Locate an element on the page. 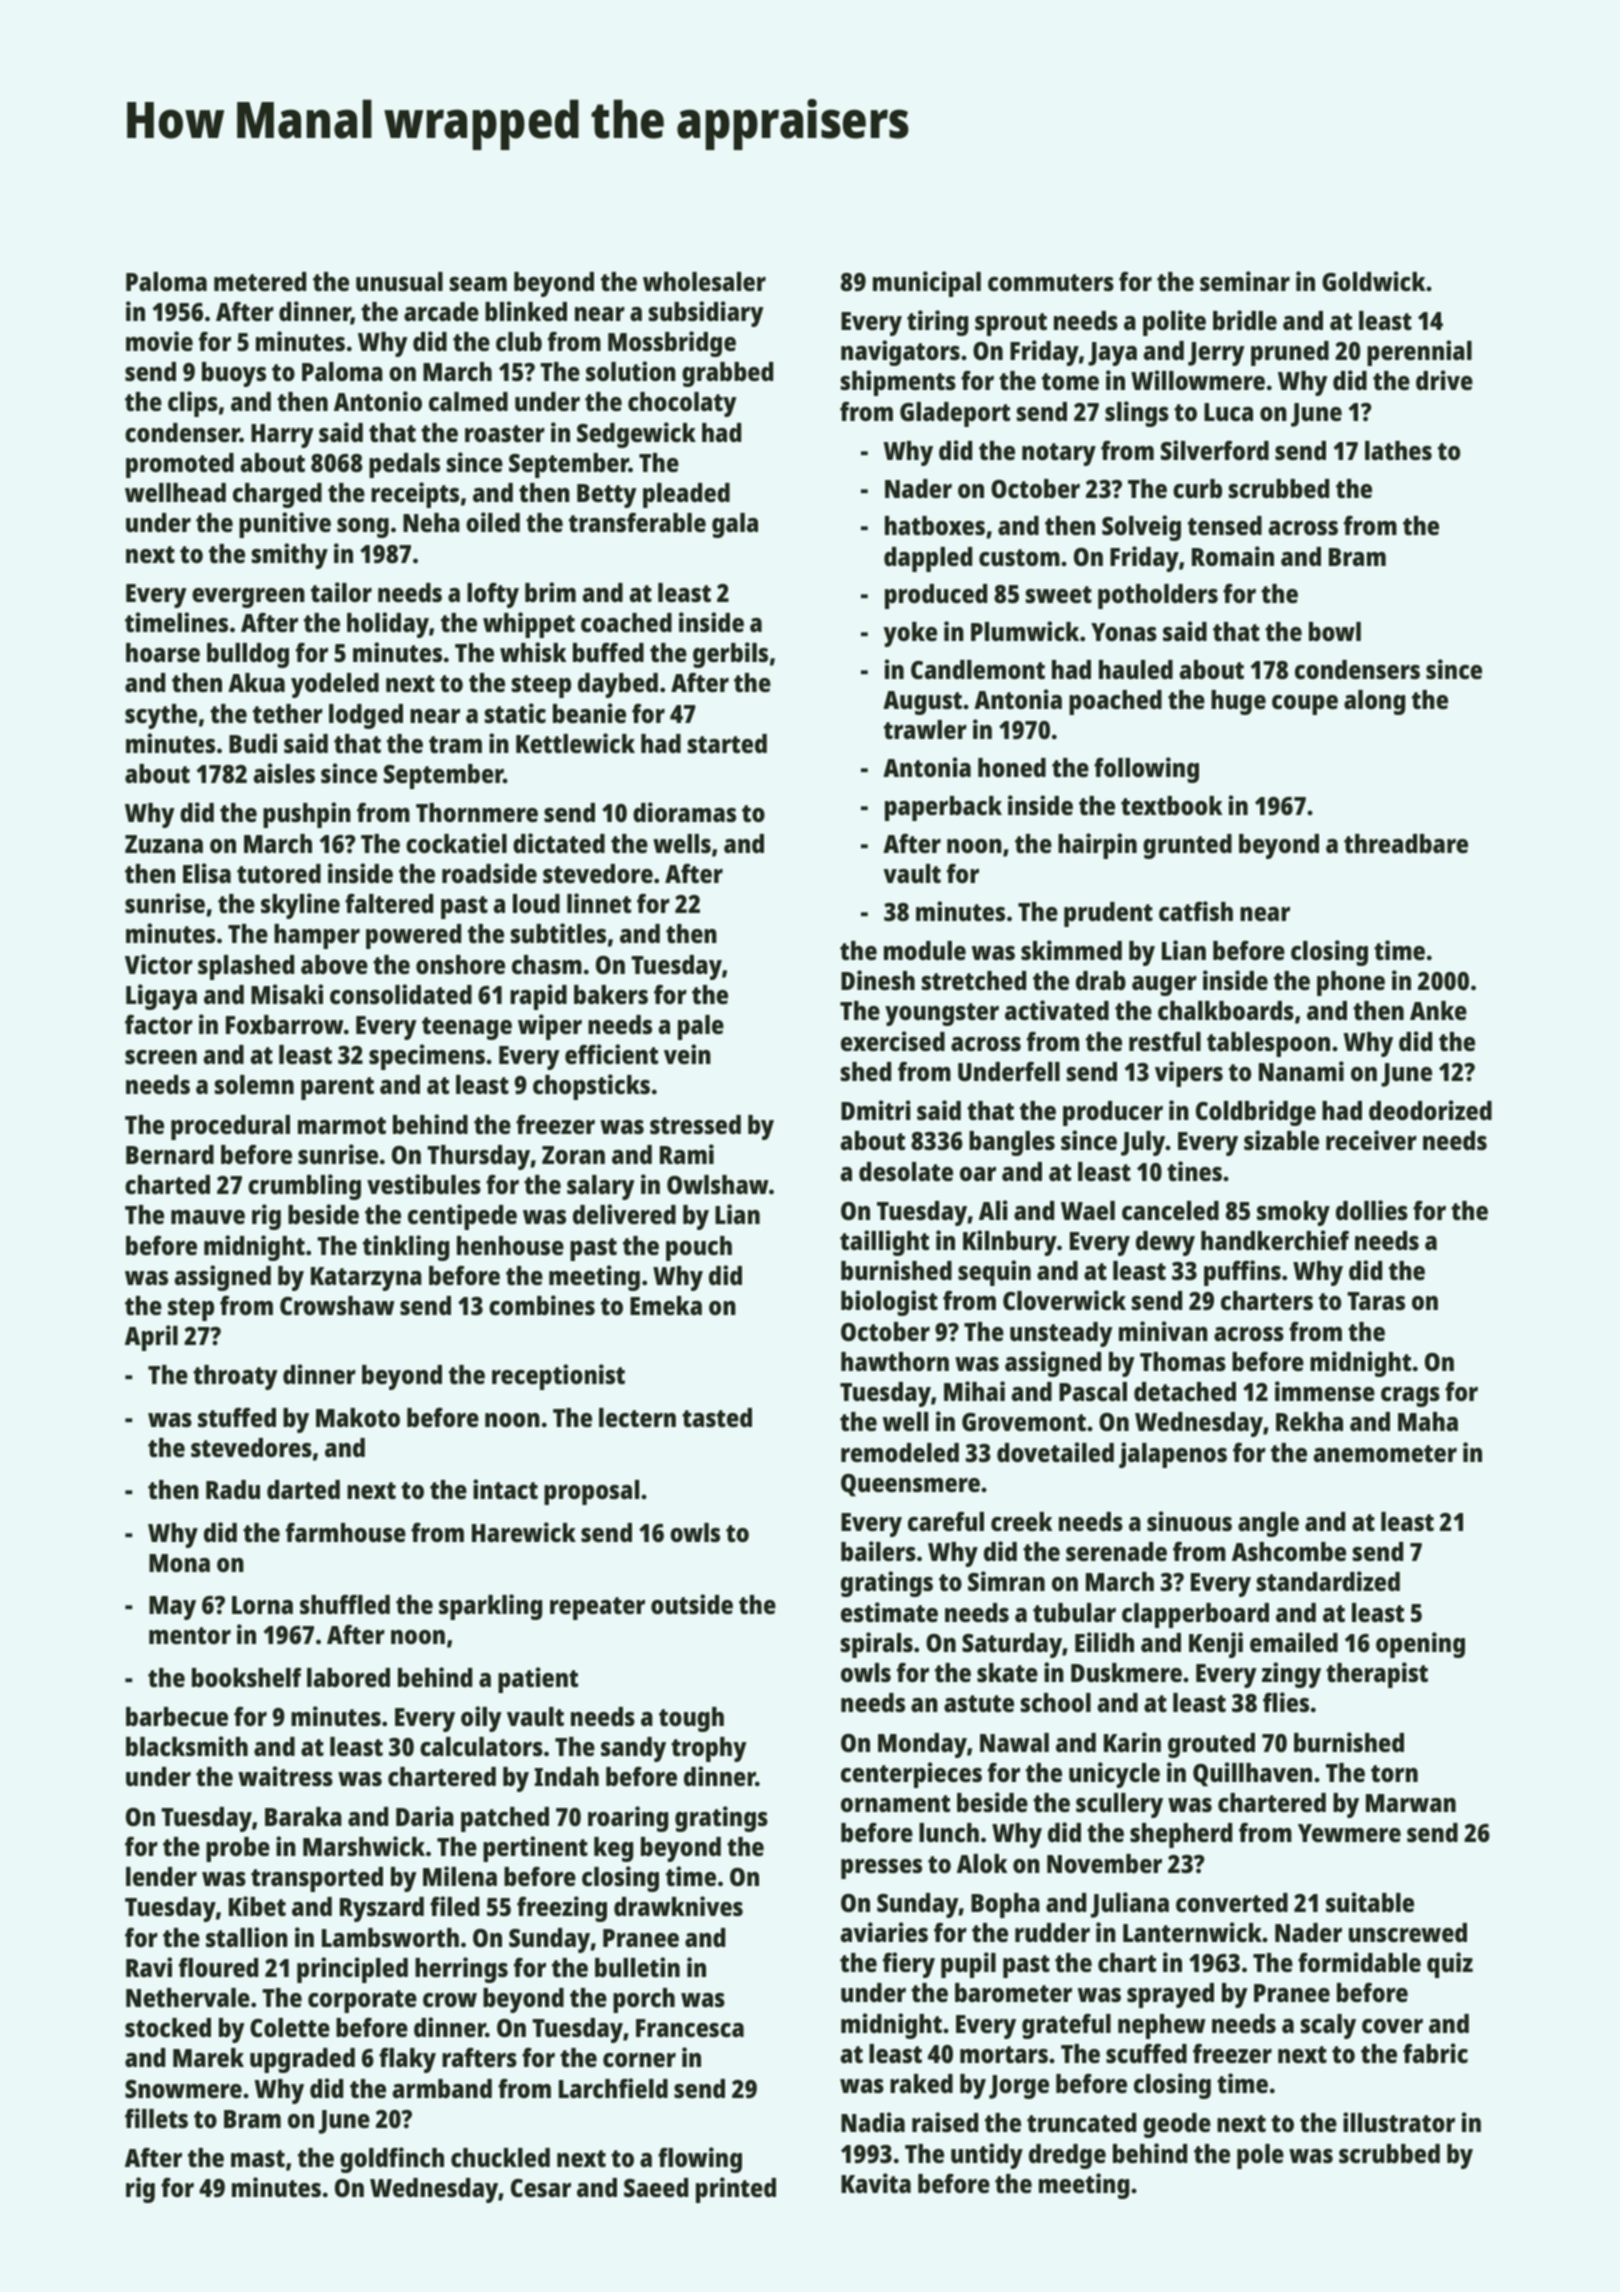  shuffled is located at coordinates (345, 1604).
